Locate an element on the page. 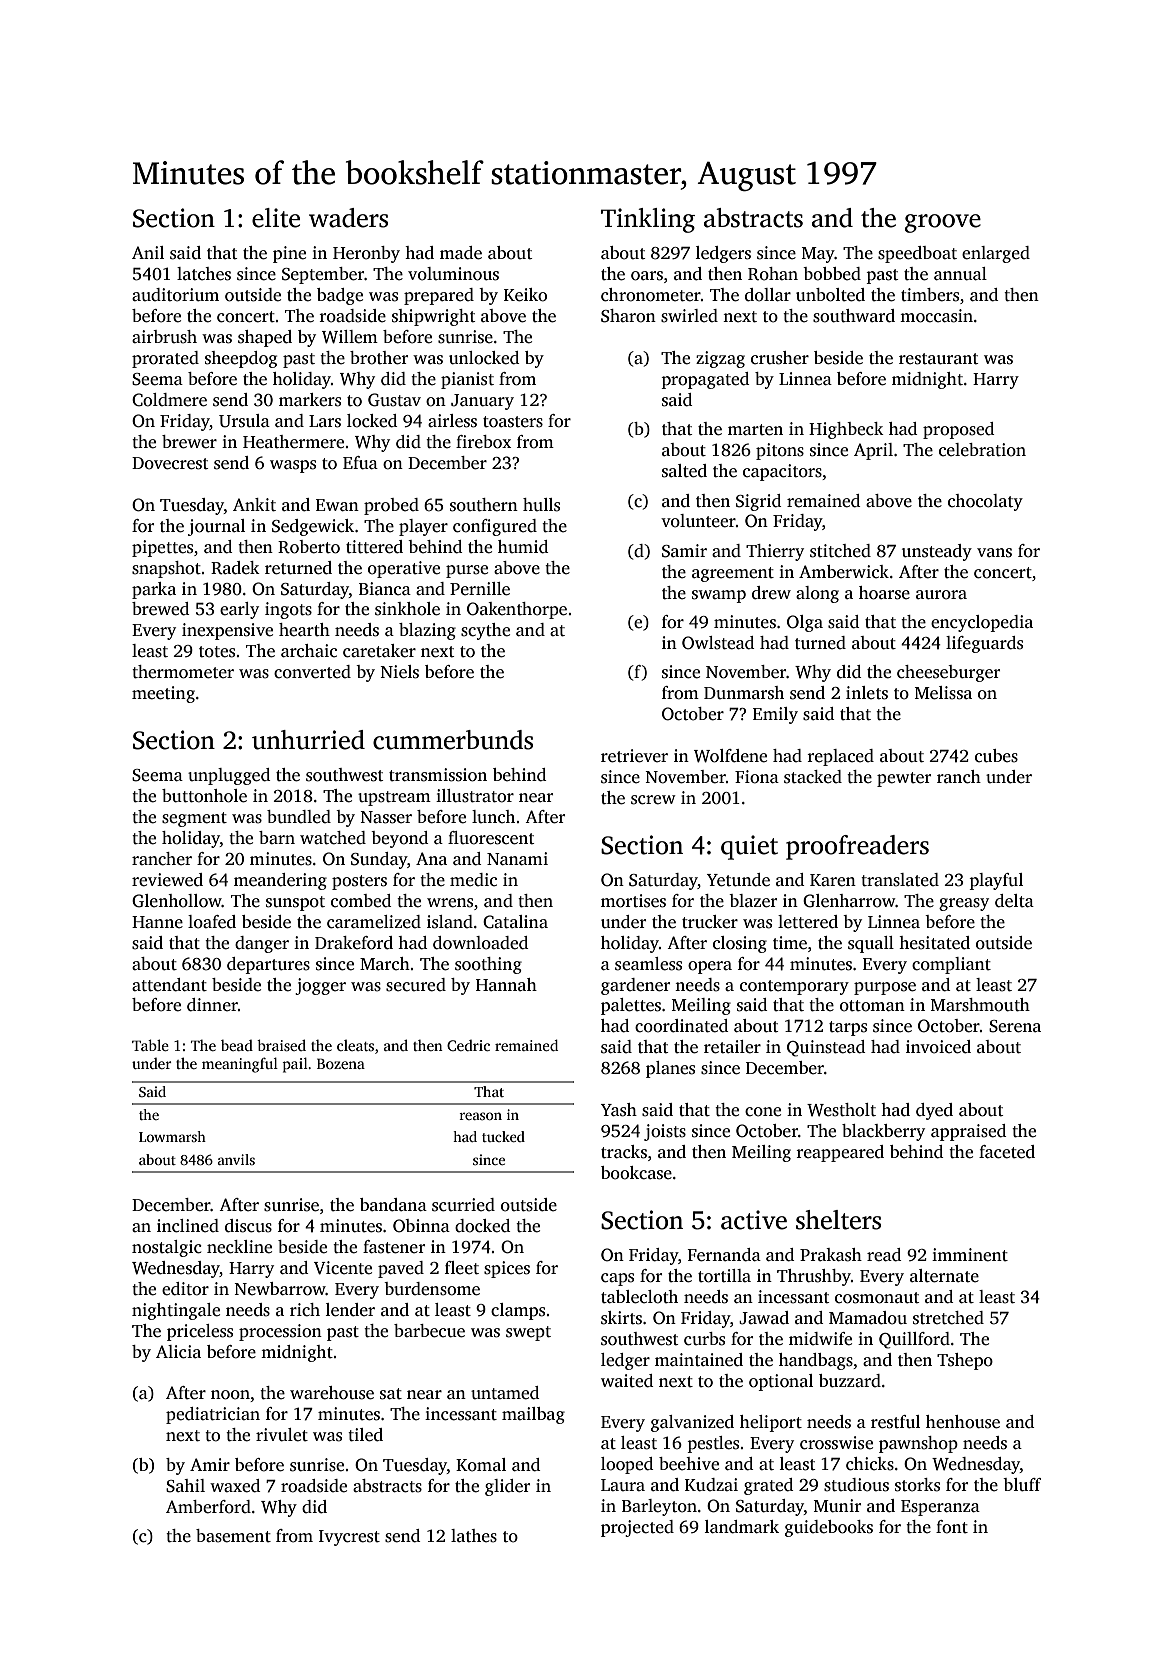  Ewan is located at coordinates (337, 505).
